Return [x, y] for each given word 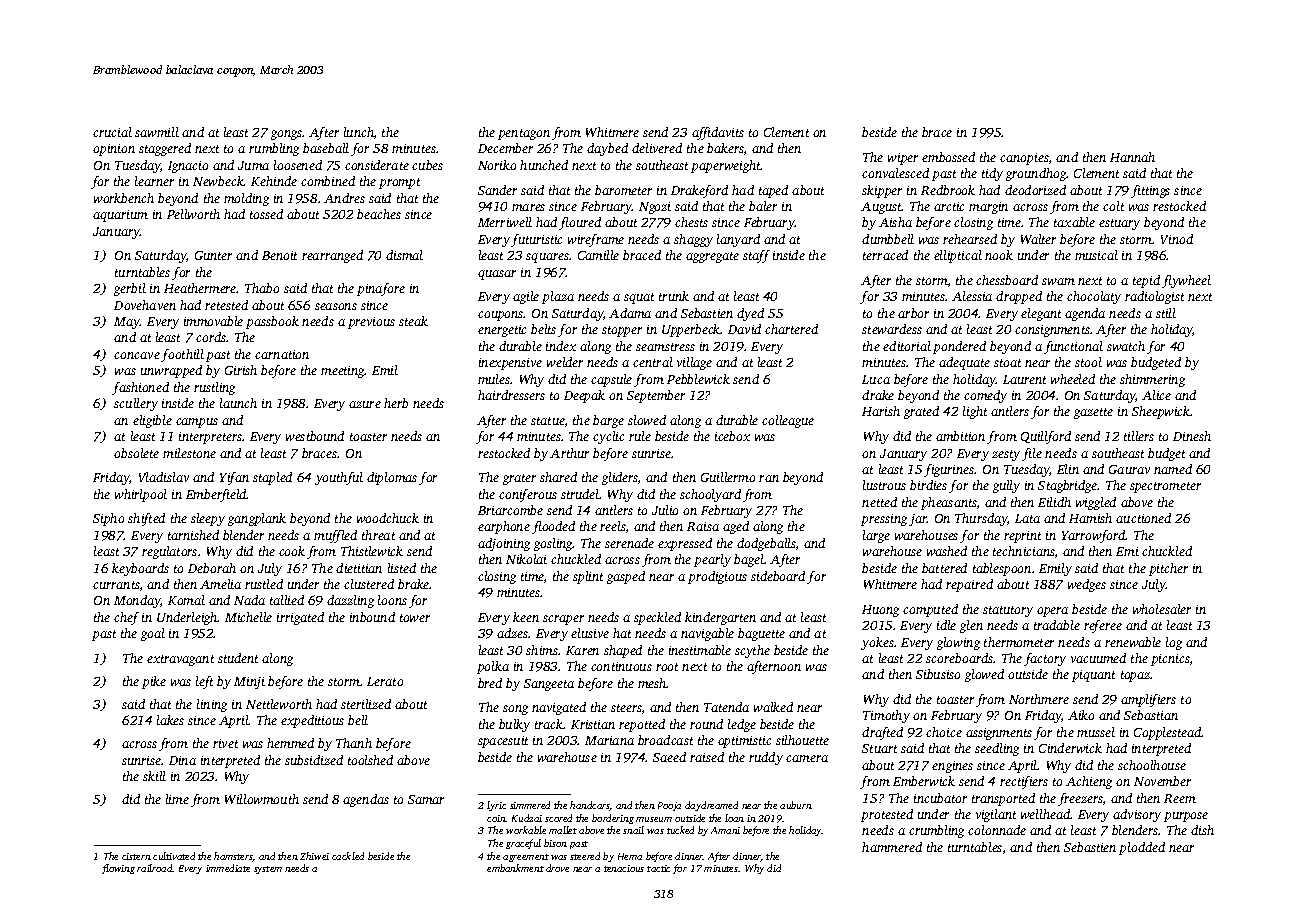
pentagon [524, 134]
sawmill [157, 132]
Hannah [1132, 157]
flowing [118, 869]
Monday [137, 601]
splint [588, 577]
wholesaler [1162, 609]
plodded [1142, 848]
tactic [658, 868]
